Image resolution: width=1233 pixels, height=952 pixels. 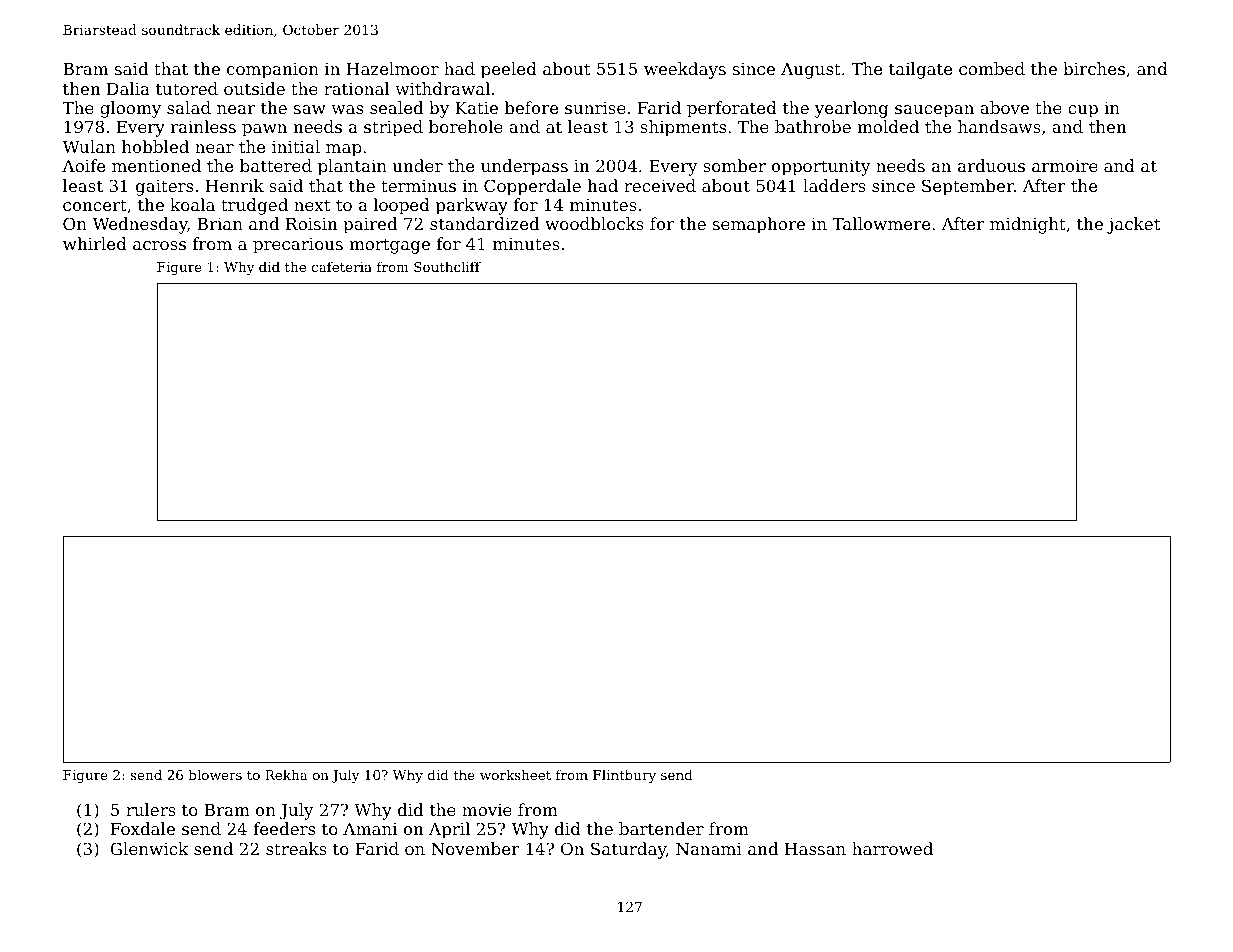 I want to click on saucepan, so click(x=934, y=111).
